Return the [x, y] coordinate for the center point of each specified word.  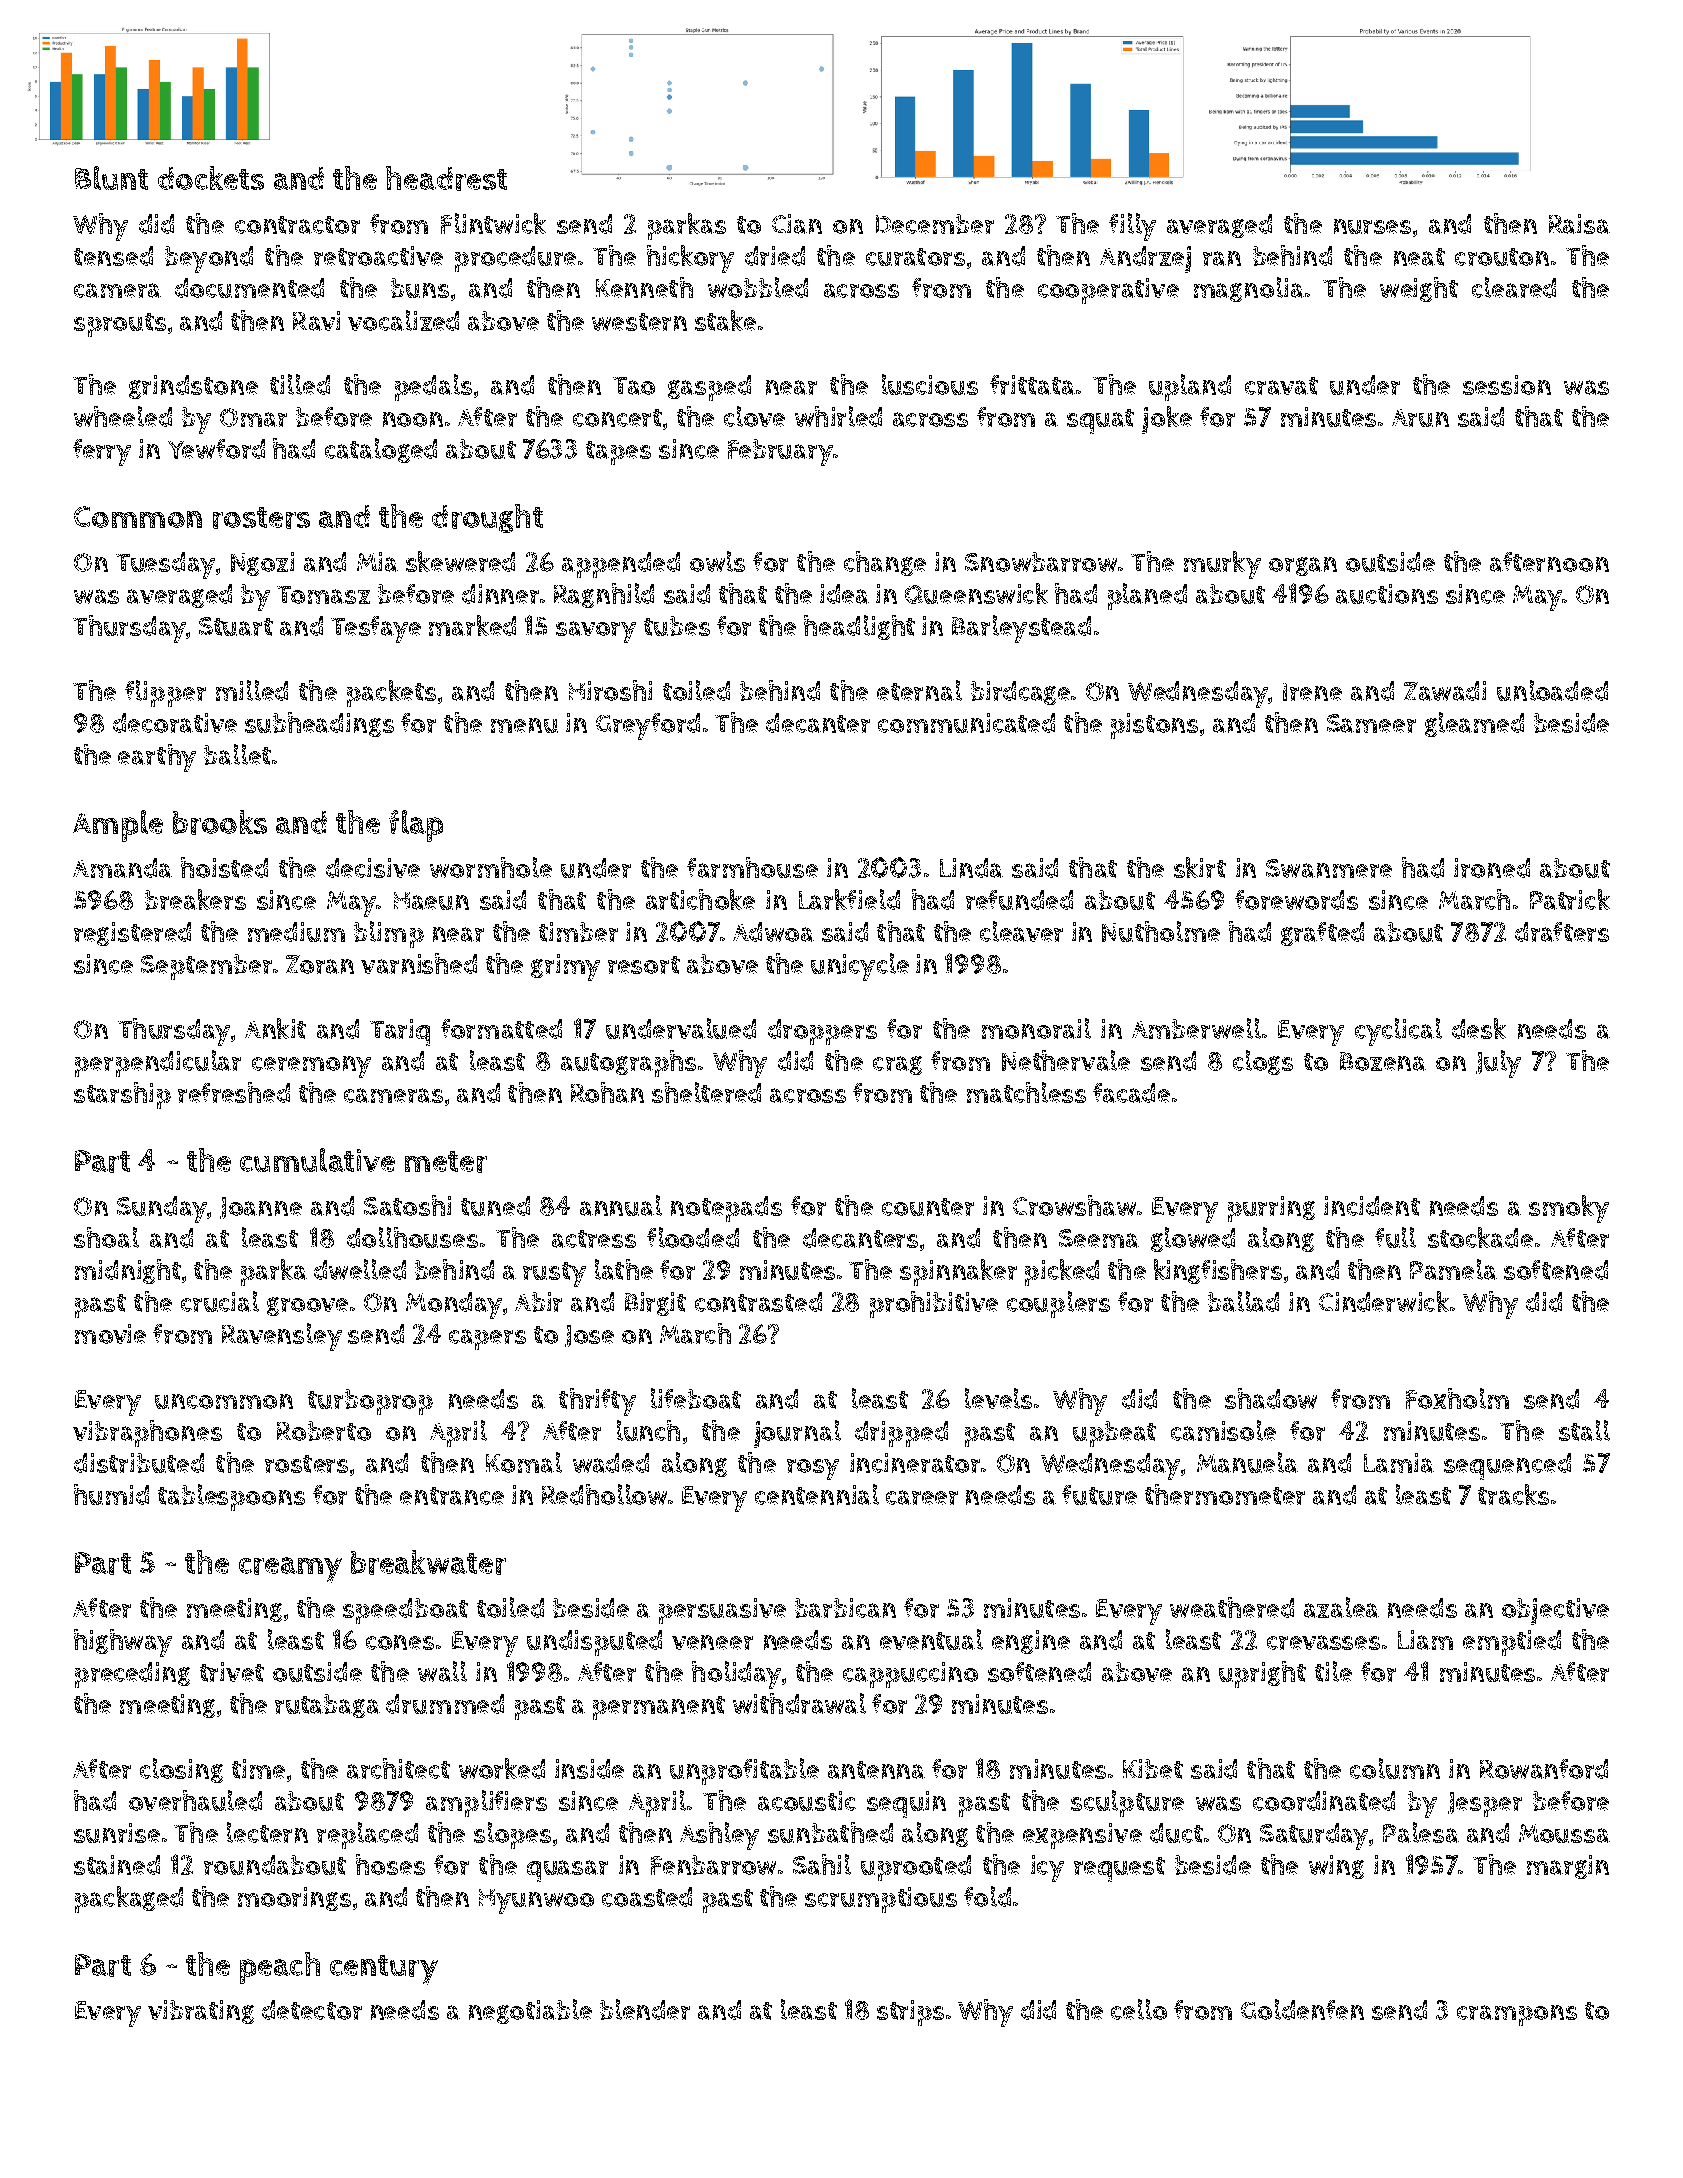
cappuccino [910, 1675]
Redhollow [604, 1494]
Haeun [431, 901]
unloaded [1552, 690]
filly [1132, 227]
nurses [1372, 226]
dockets [211, 178]
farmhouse [752, 867]
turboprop [370, 1402]
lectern [267, 1832]
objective [1555, 1611]
